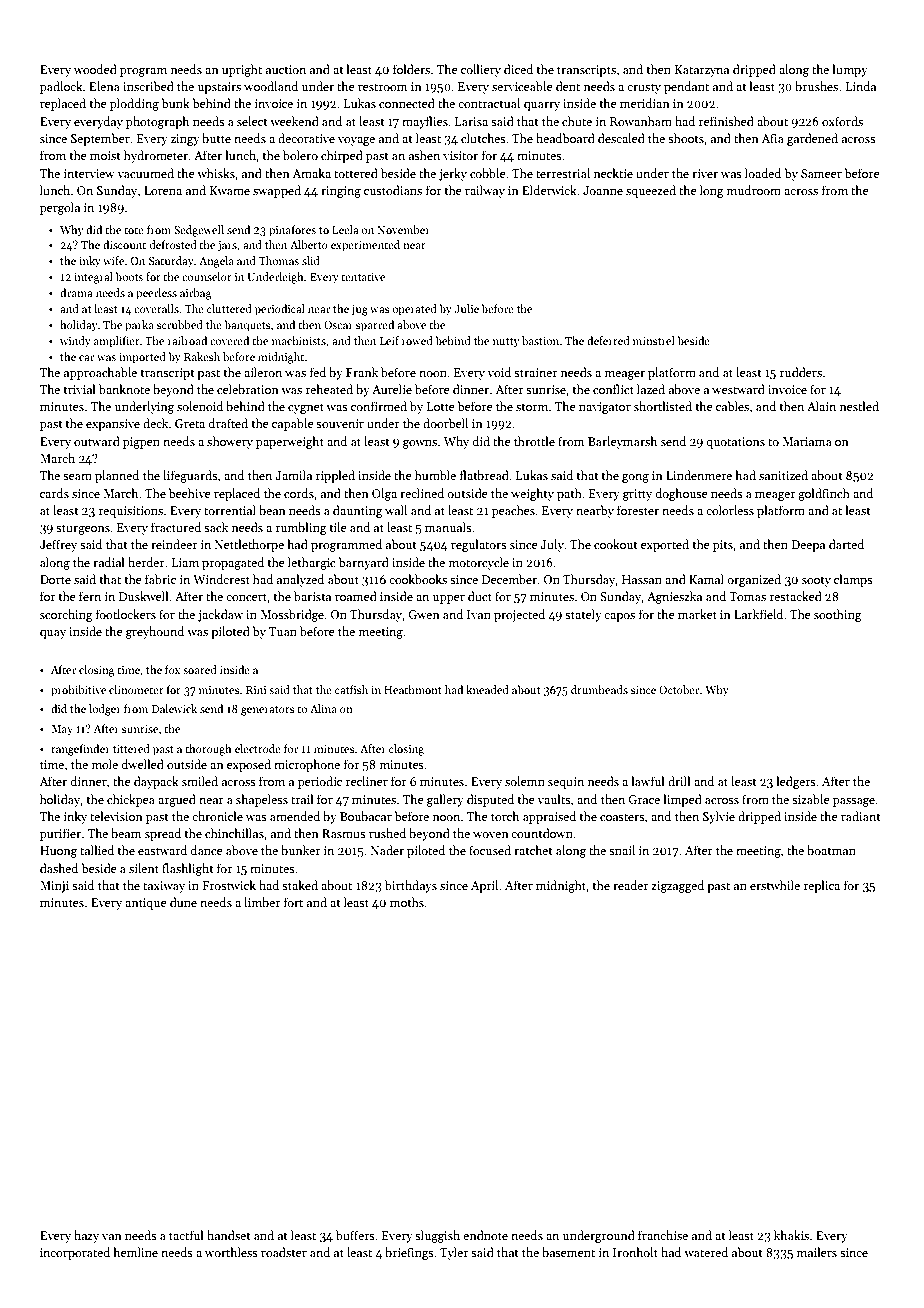 This screenshot has width=924, height=1308. I want to click on dune, so click(183, 902).
